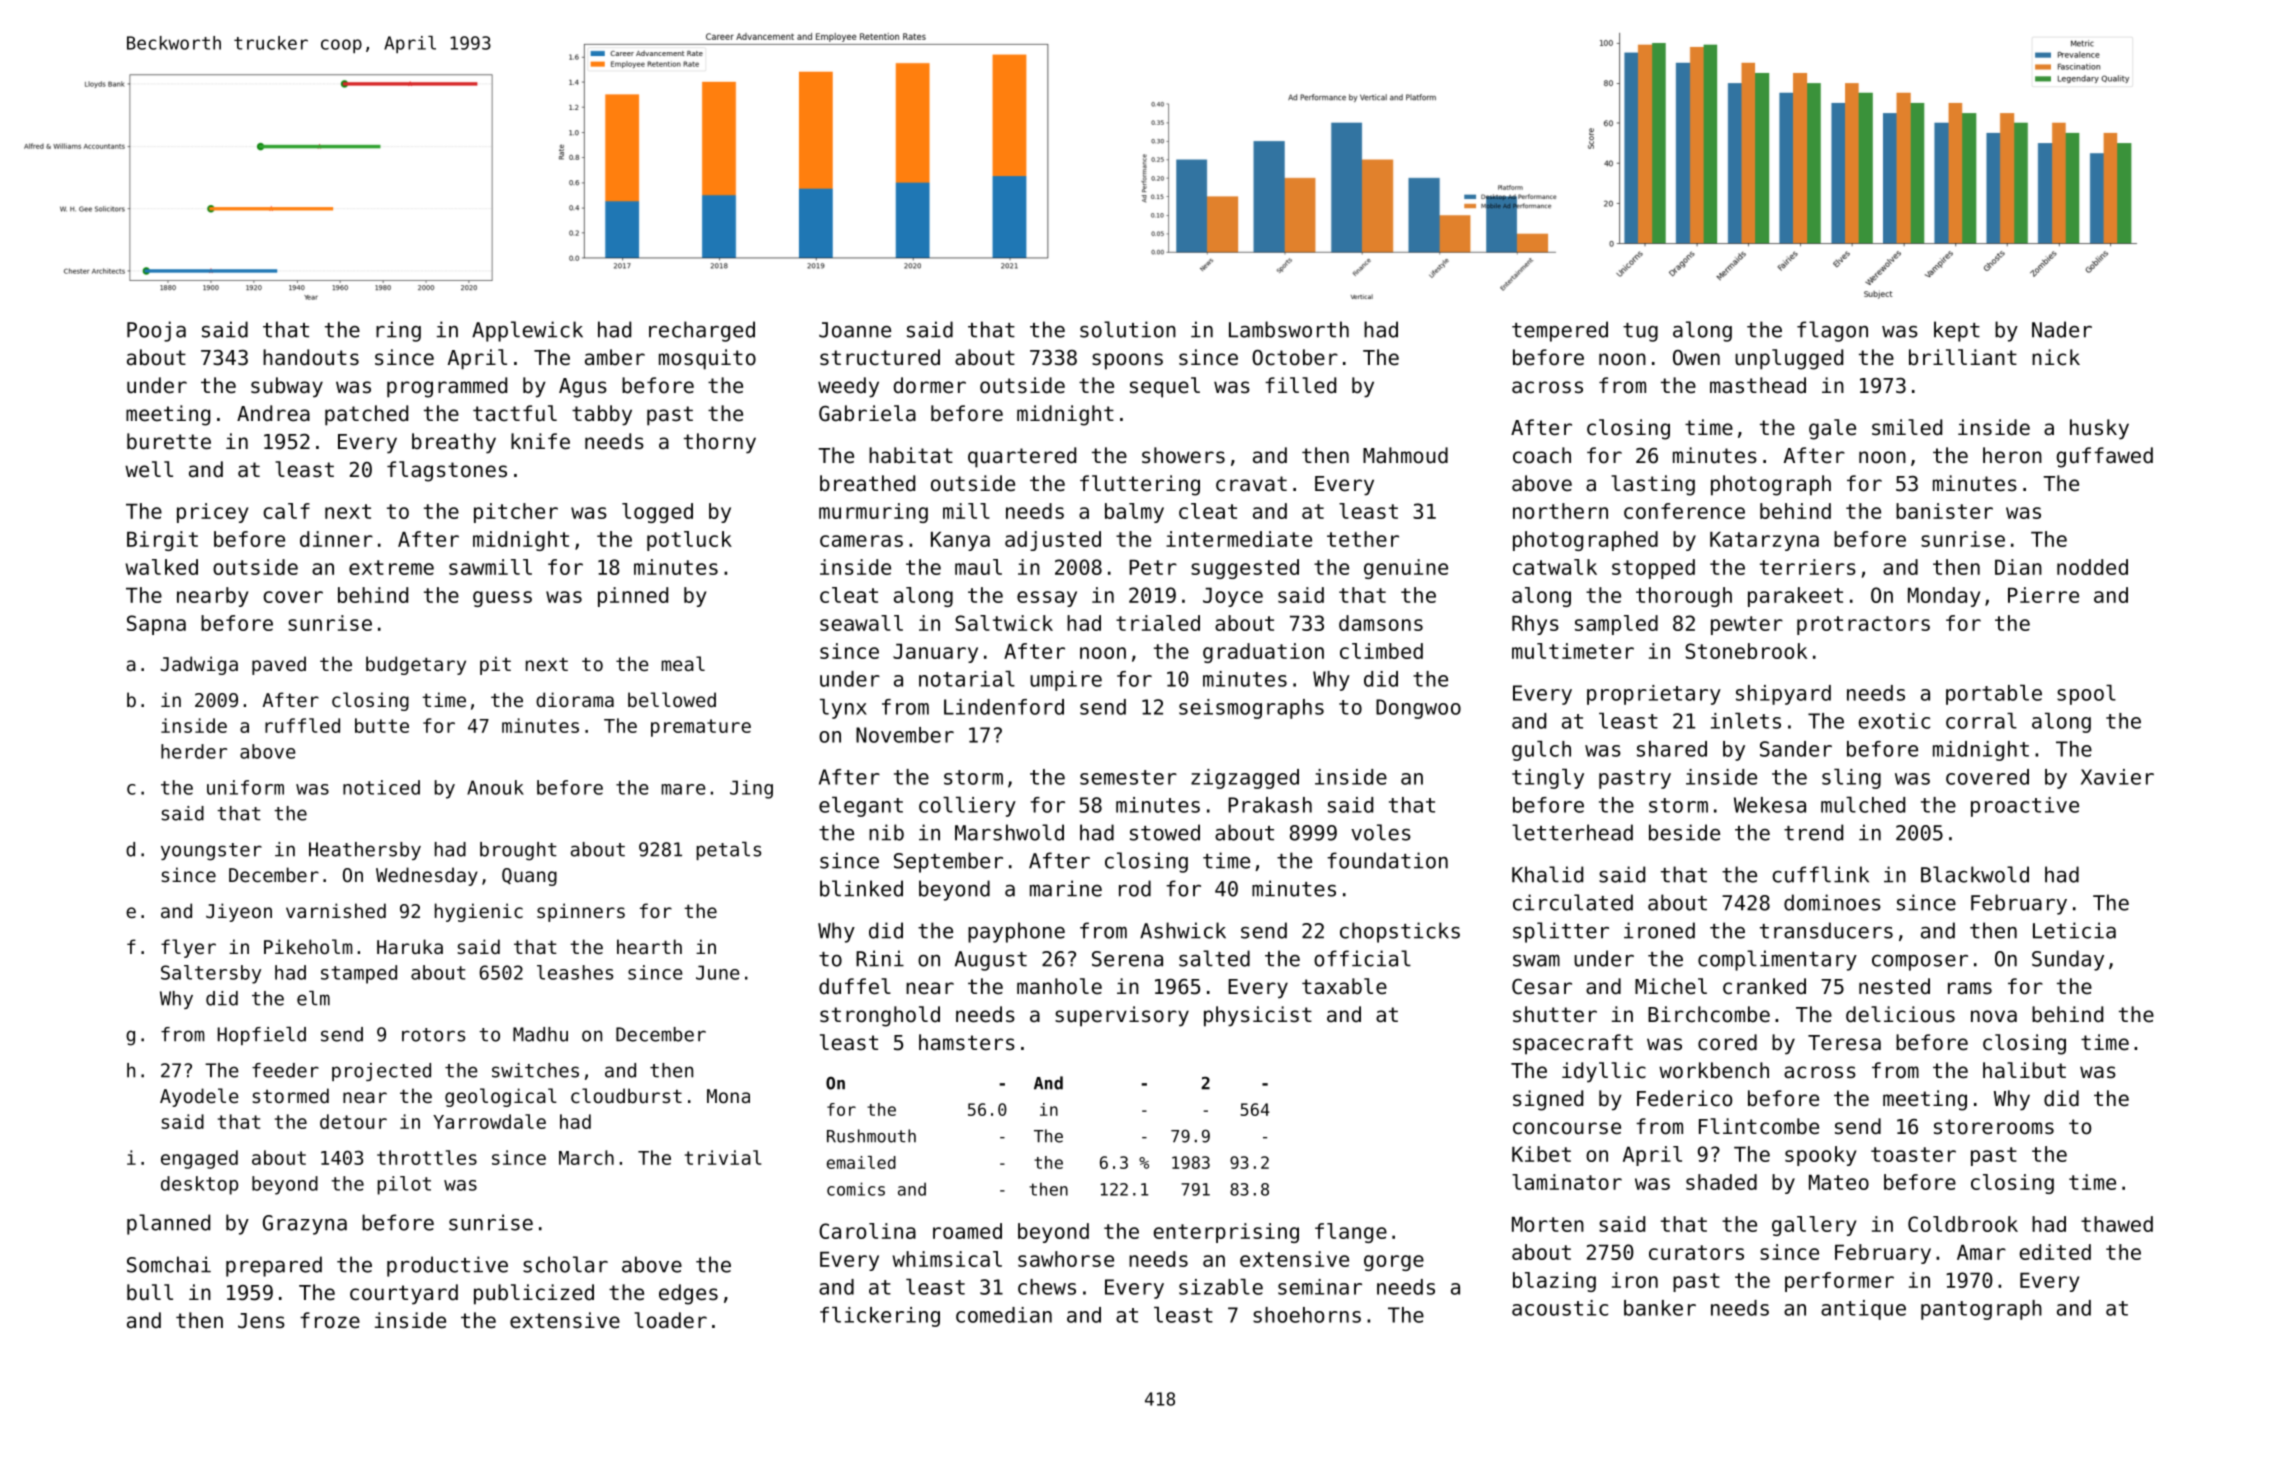  I want to click on loader, so click(670, 1320).
